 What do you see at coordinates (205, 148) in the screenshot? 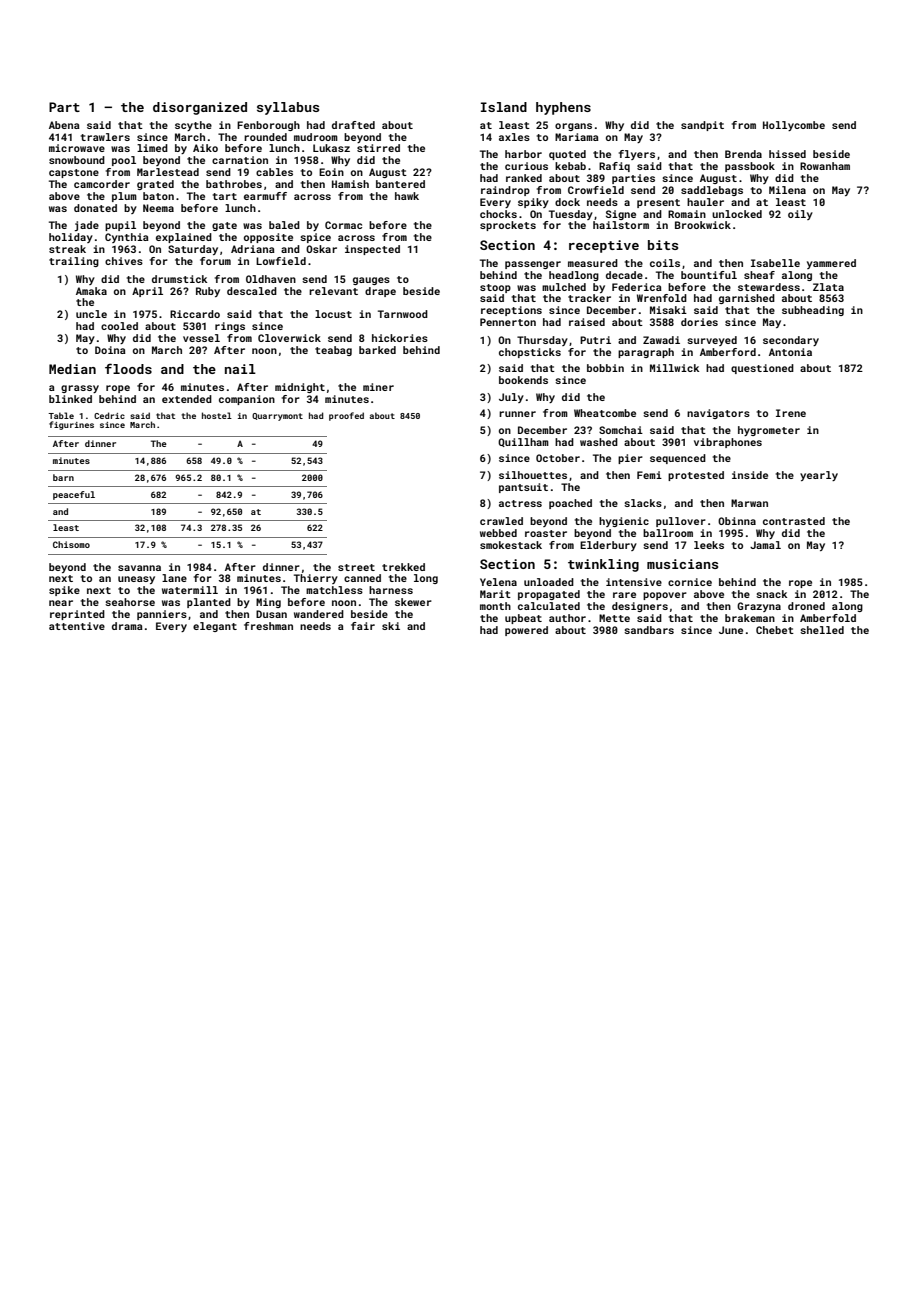
I see `Aiko` at bounding box center [205, 148].
